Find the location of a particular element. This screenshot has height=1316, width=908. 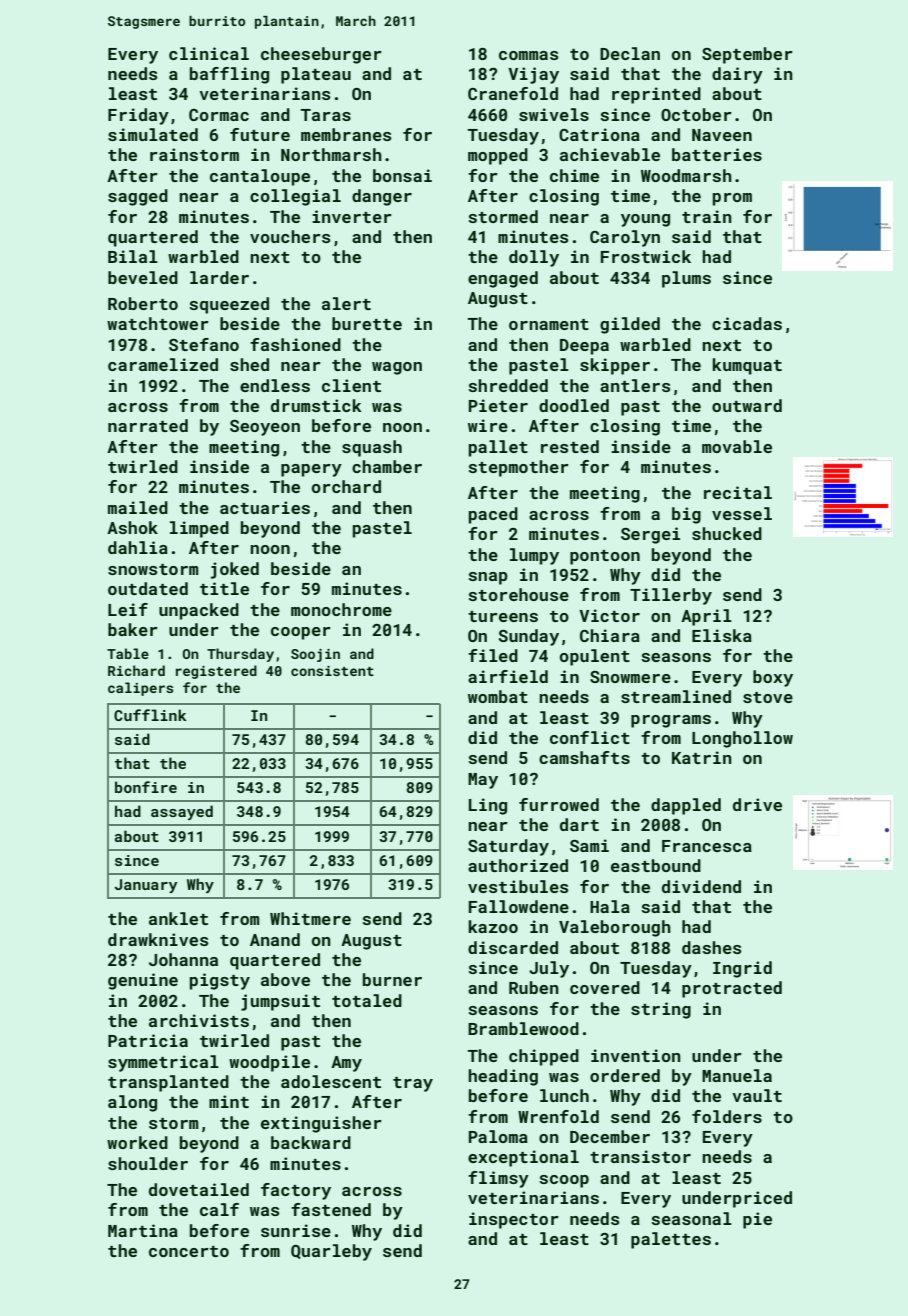

bonsai is located at coordinates (402, 175).
